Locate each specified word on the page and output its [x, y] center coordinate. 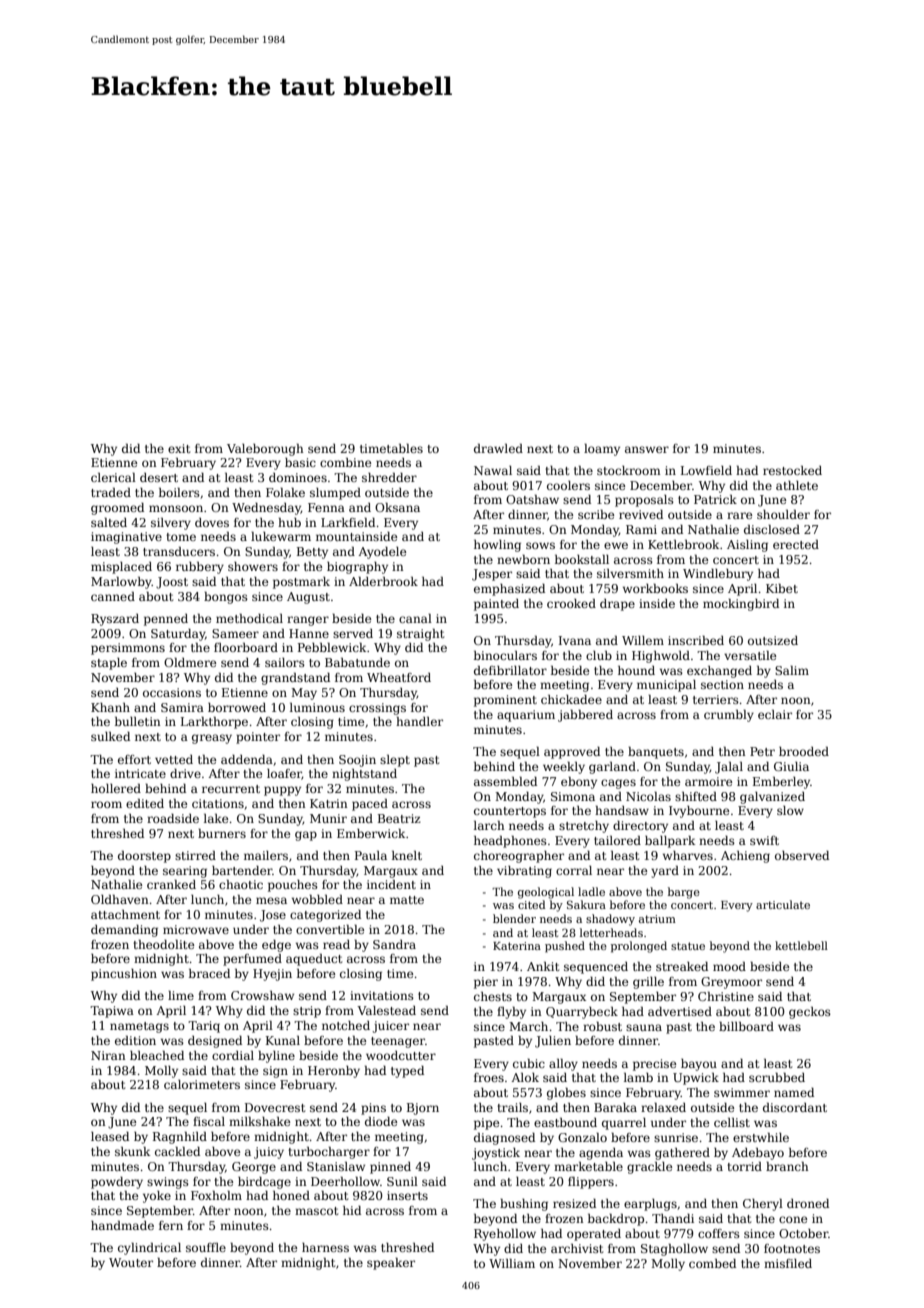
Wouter [131, 1262]
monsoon [176, 508]
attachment [125, 914]
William [512, 1263]
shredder [389, 477]
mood [729, 966]
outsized [773, 640]
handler [419, 721]
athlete [797, 485]
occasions [172, 692]
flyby [511, 1013]
